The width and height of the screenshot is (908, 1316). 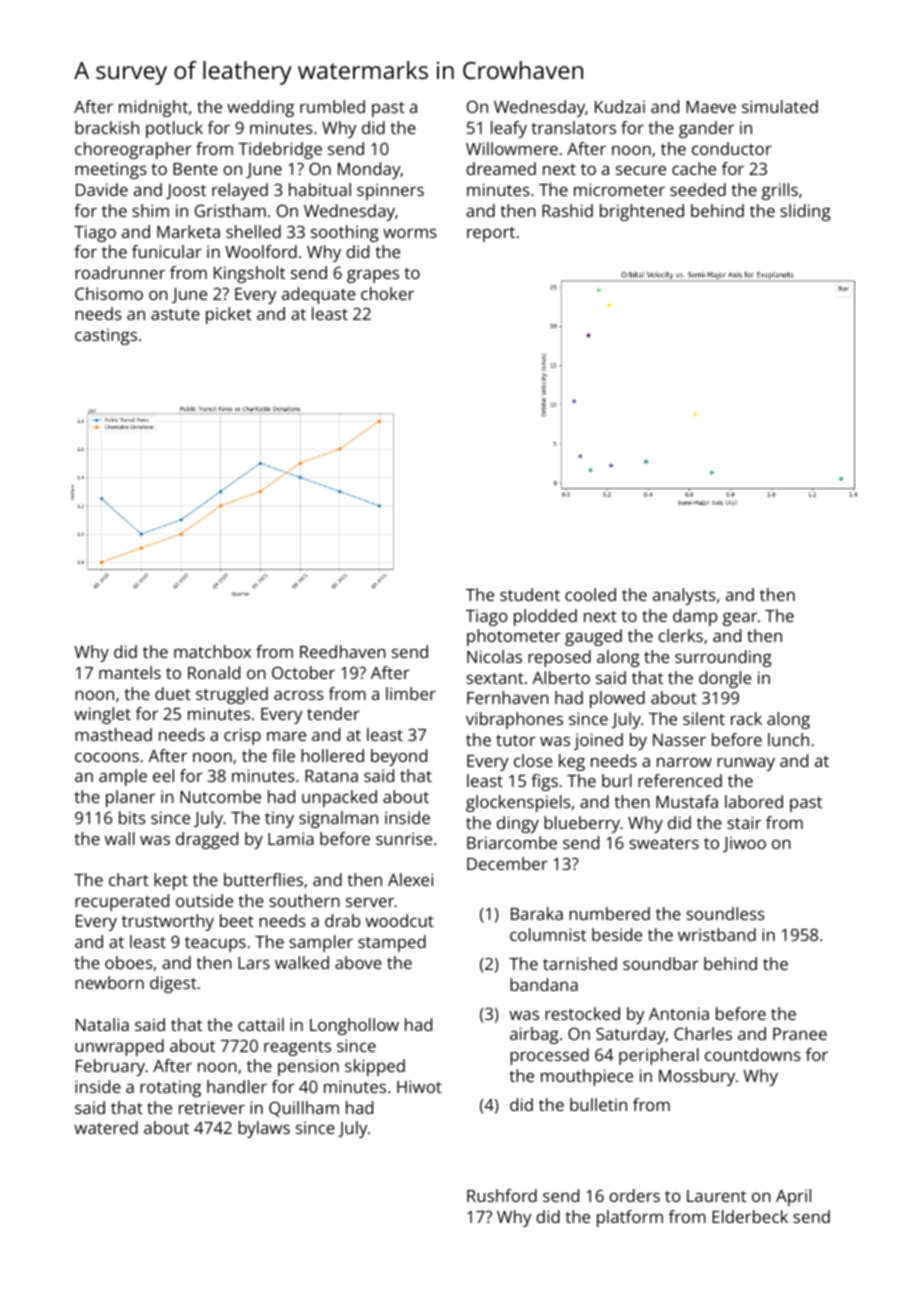 I want to click on soundless, so click(x=725, y=913).
